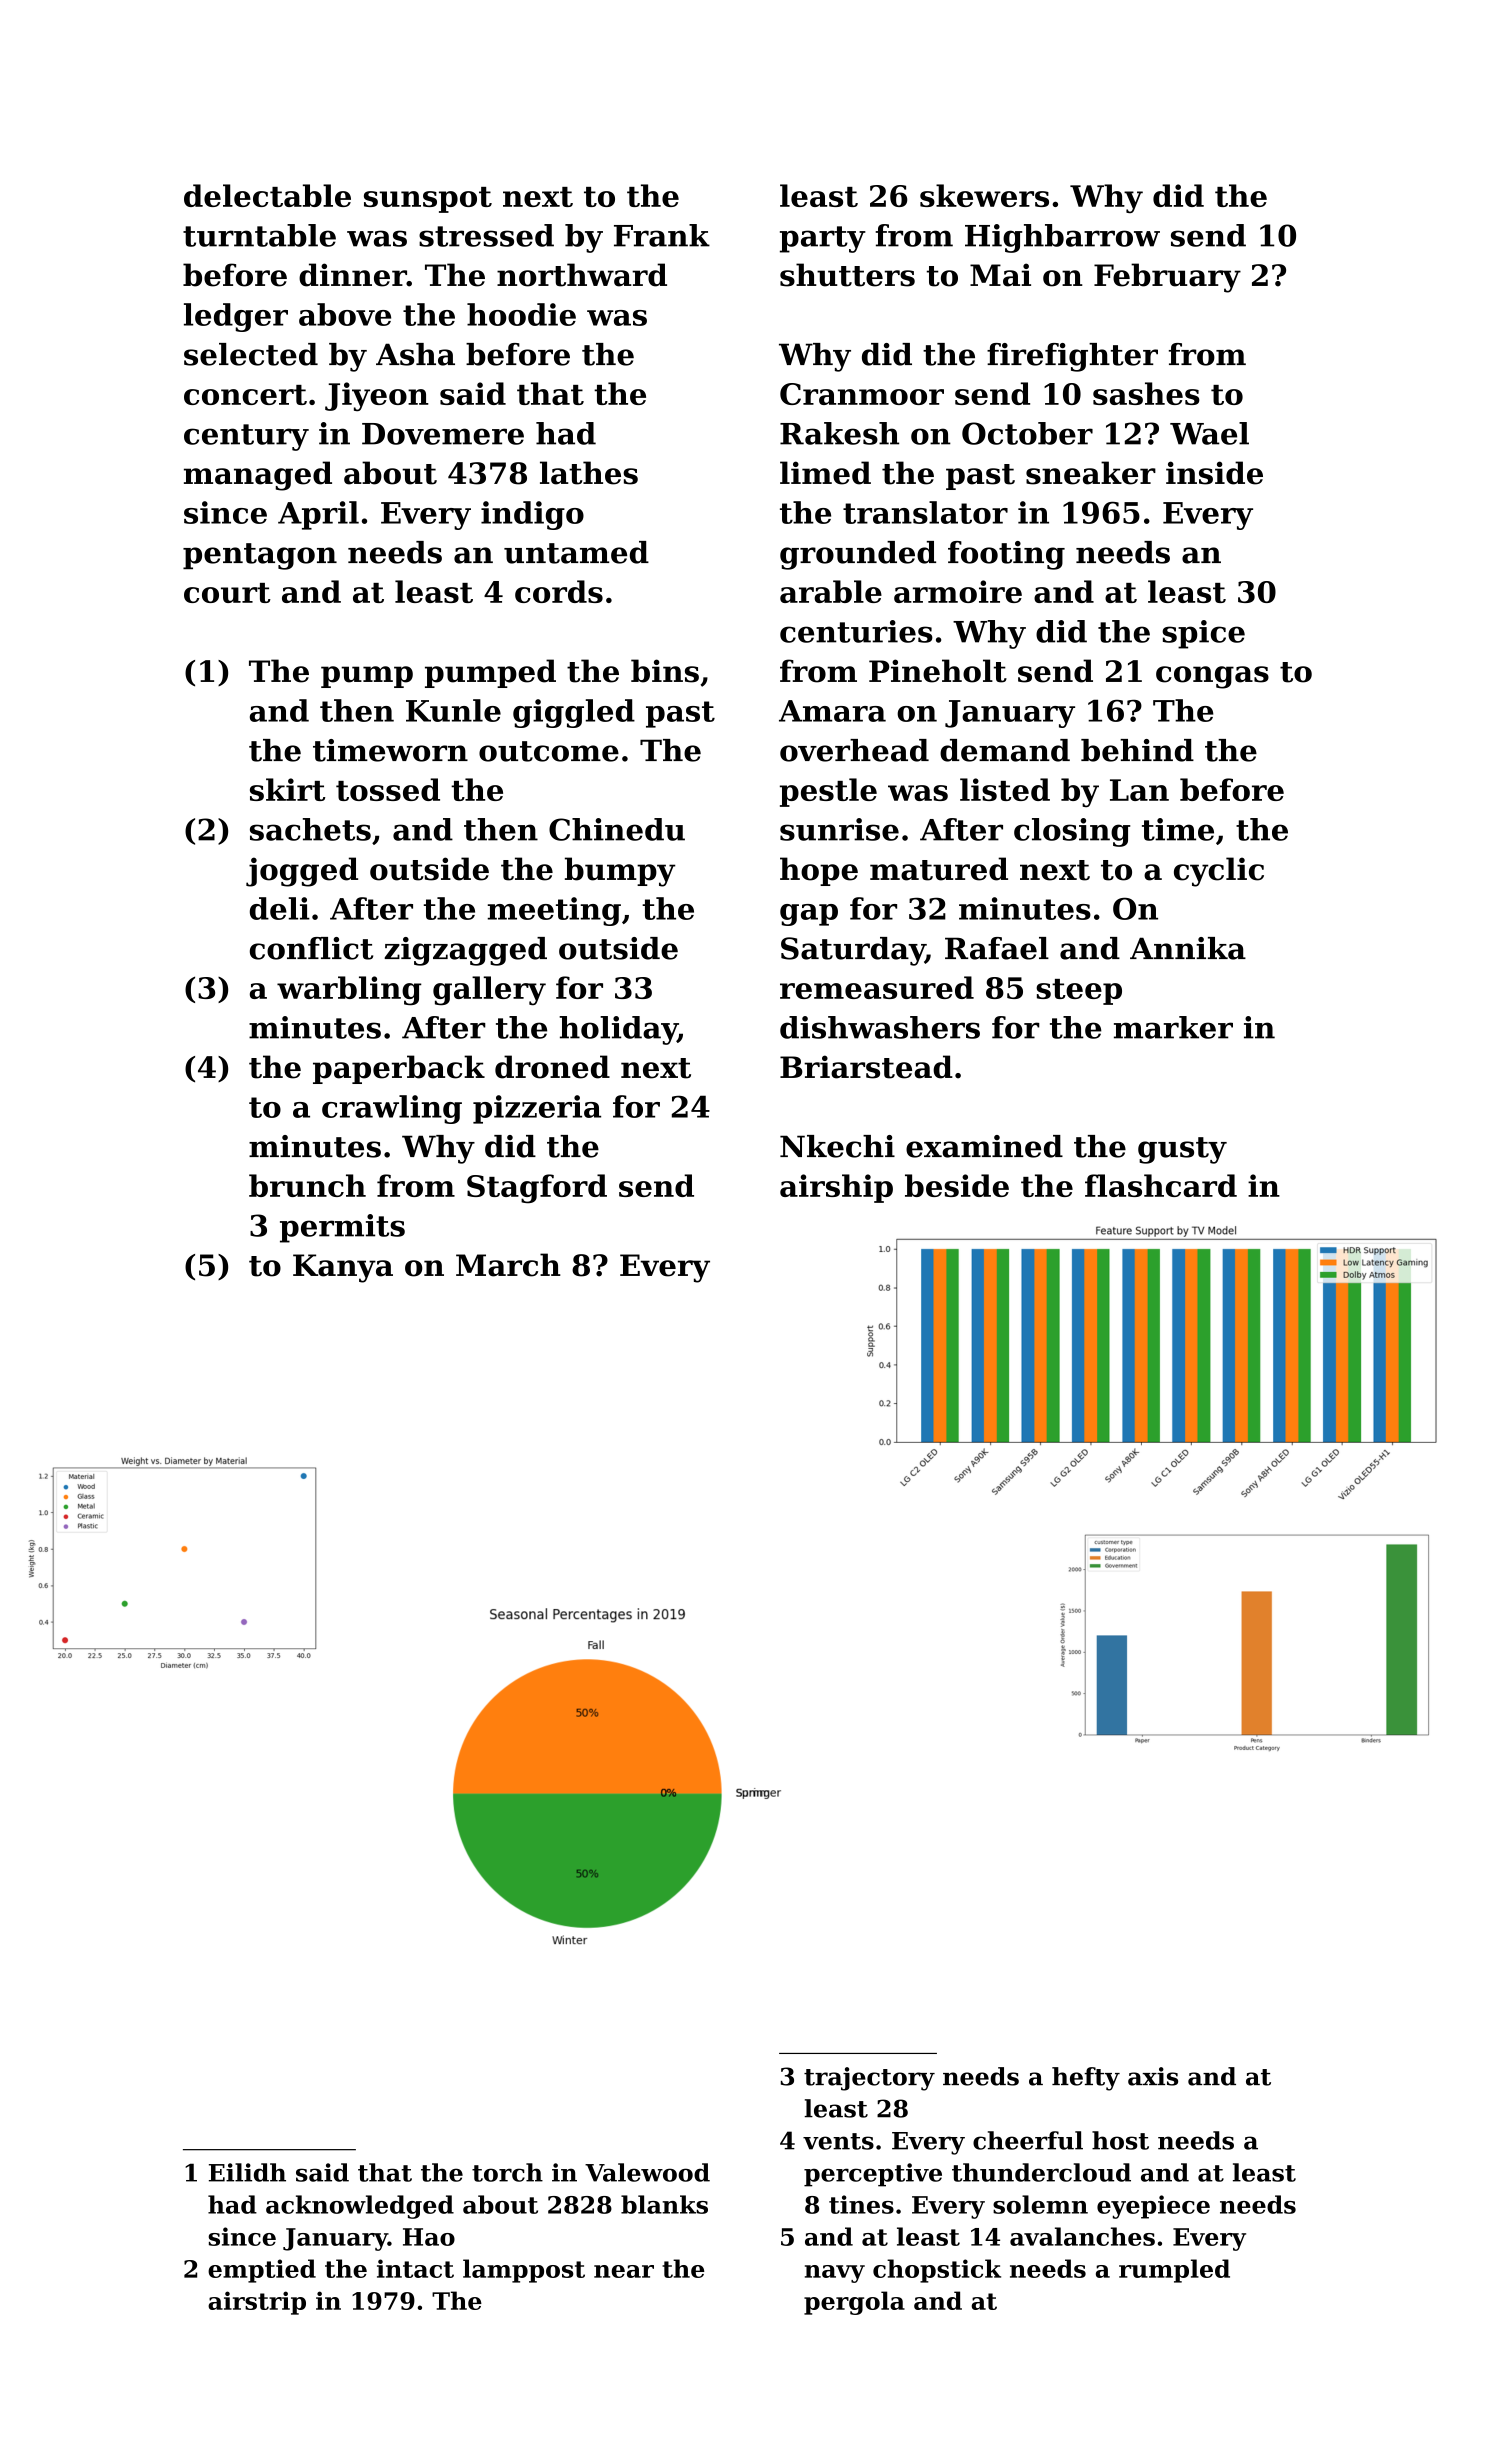 The width and height of the screenshot is (1496, 2464). Describe the element at coordinates (1086, 2079) in the screenshot. I see `hefty` at that location.
